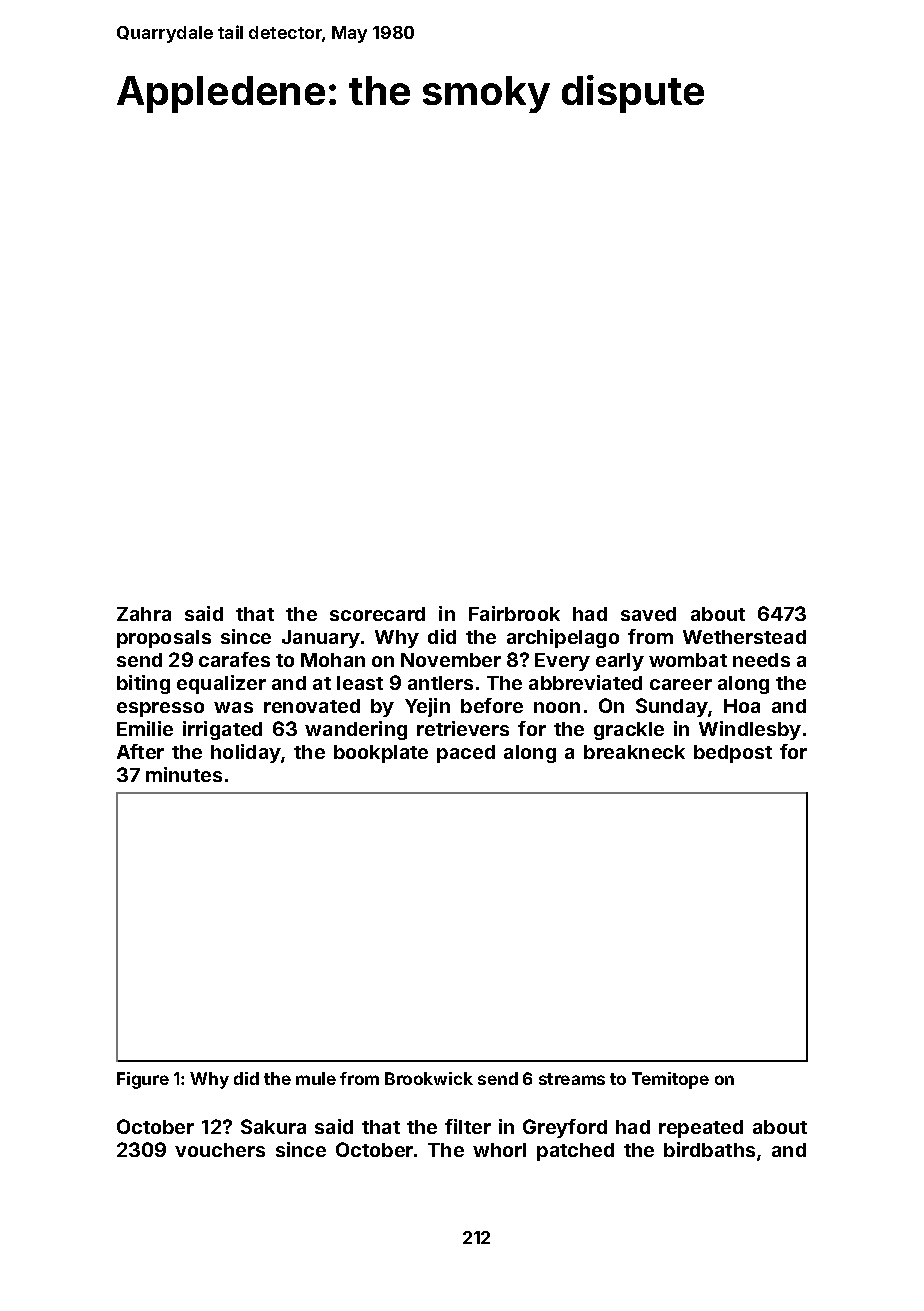 The height and width of the page is (1311, 924). I want to click on wombat, so click(688, 660).
